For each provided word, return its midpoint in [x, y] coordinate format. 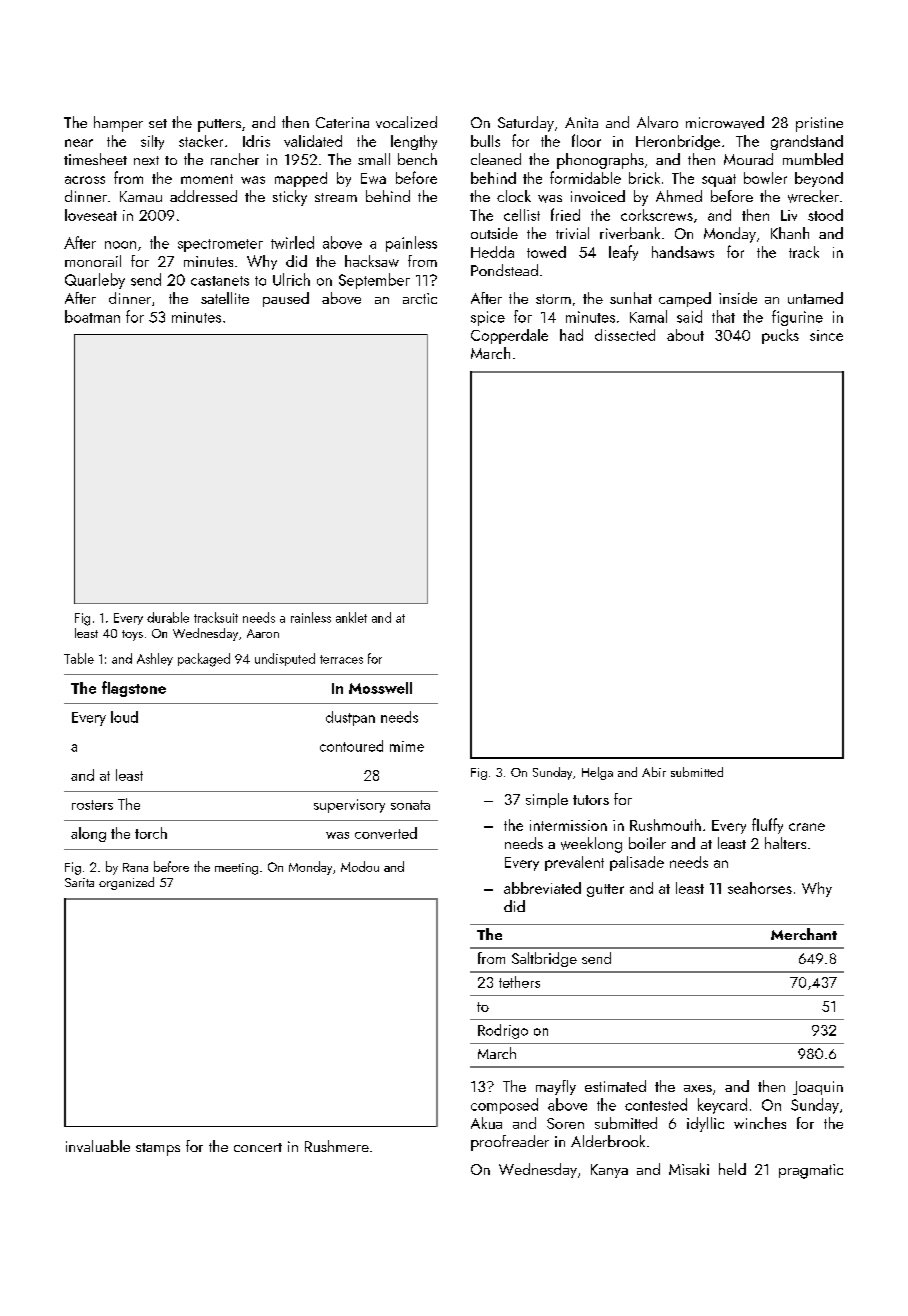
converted [386, 833]
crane [807, 827]
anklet [351, 617]
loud [124, 717]
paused [286, 299]
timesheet [95, 159]
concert [258, 1147]
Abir [654, 772]
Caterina [342, 122]
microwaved [725, 122]
